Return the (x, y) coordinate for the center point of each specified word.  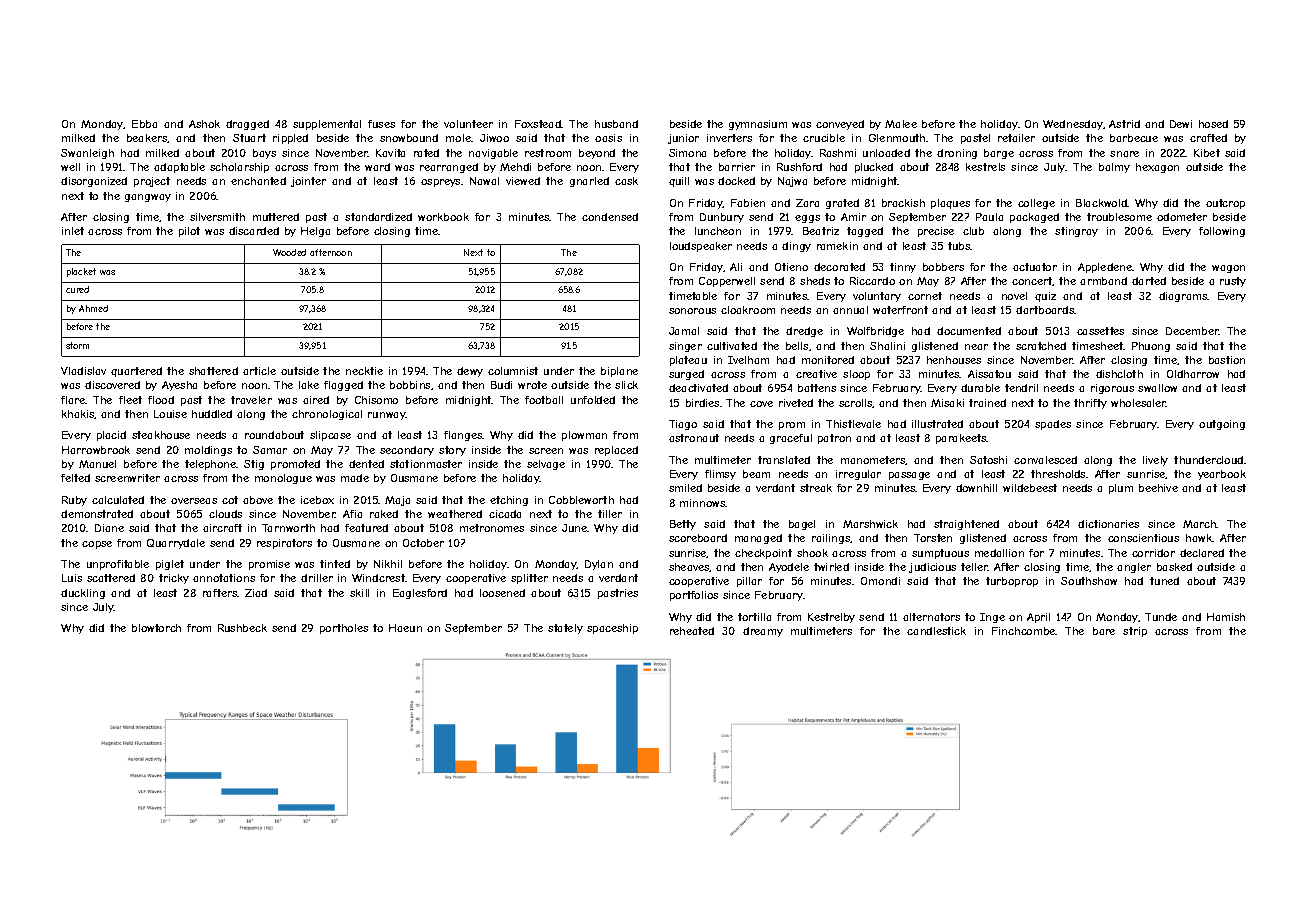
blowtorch (156, 628)
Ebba (144, 124)
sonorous (692, 311)
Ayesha (179, 386)
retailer (1016, 138)
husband (616, 124)
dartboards (1045, 310)
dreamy (763, 632)
